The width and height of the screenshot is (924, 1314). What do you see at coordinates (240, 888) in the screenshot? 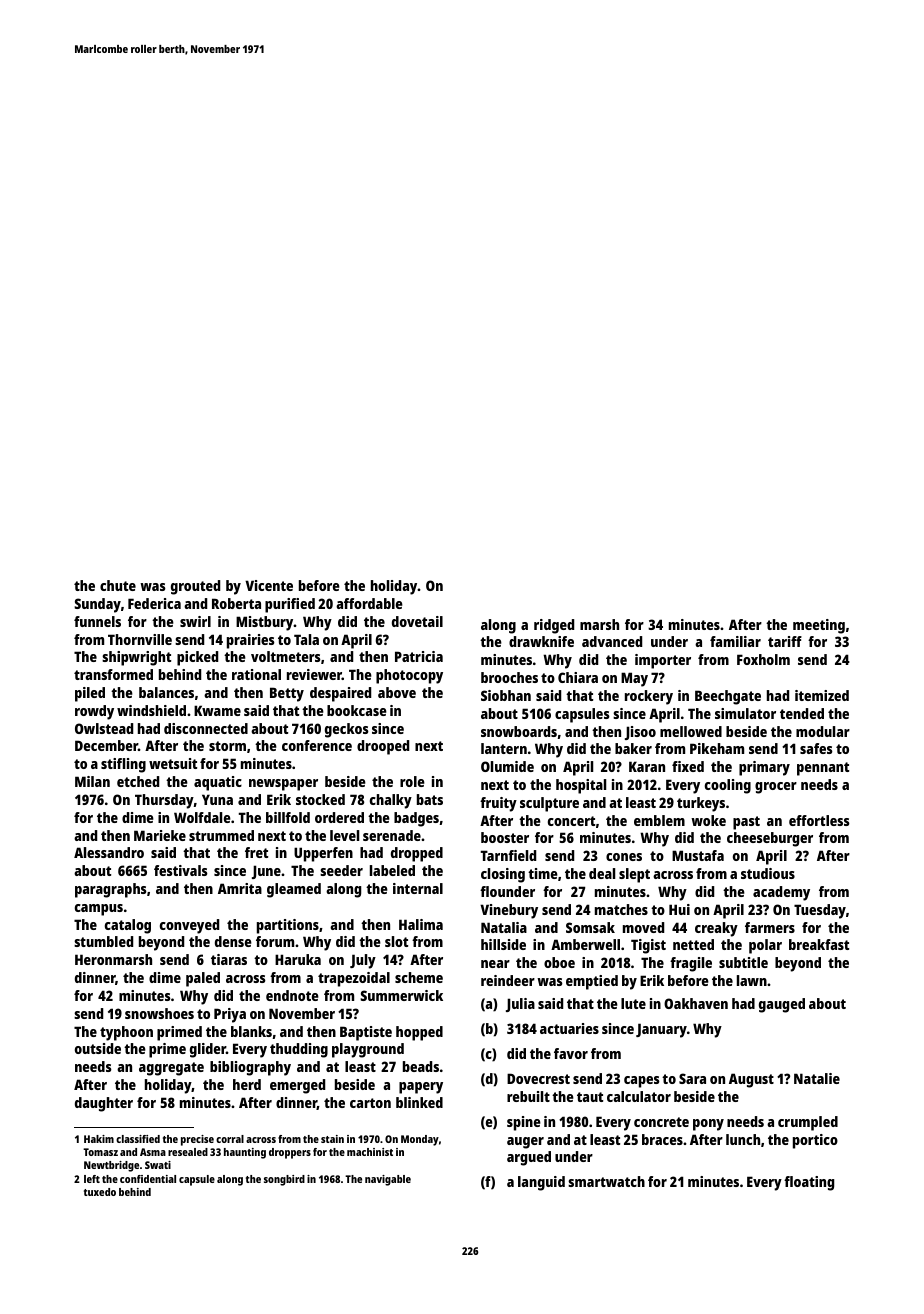
I see `Amrita` at bounding box center [240, 888].
